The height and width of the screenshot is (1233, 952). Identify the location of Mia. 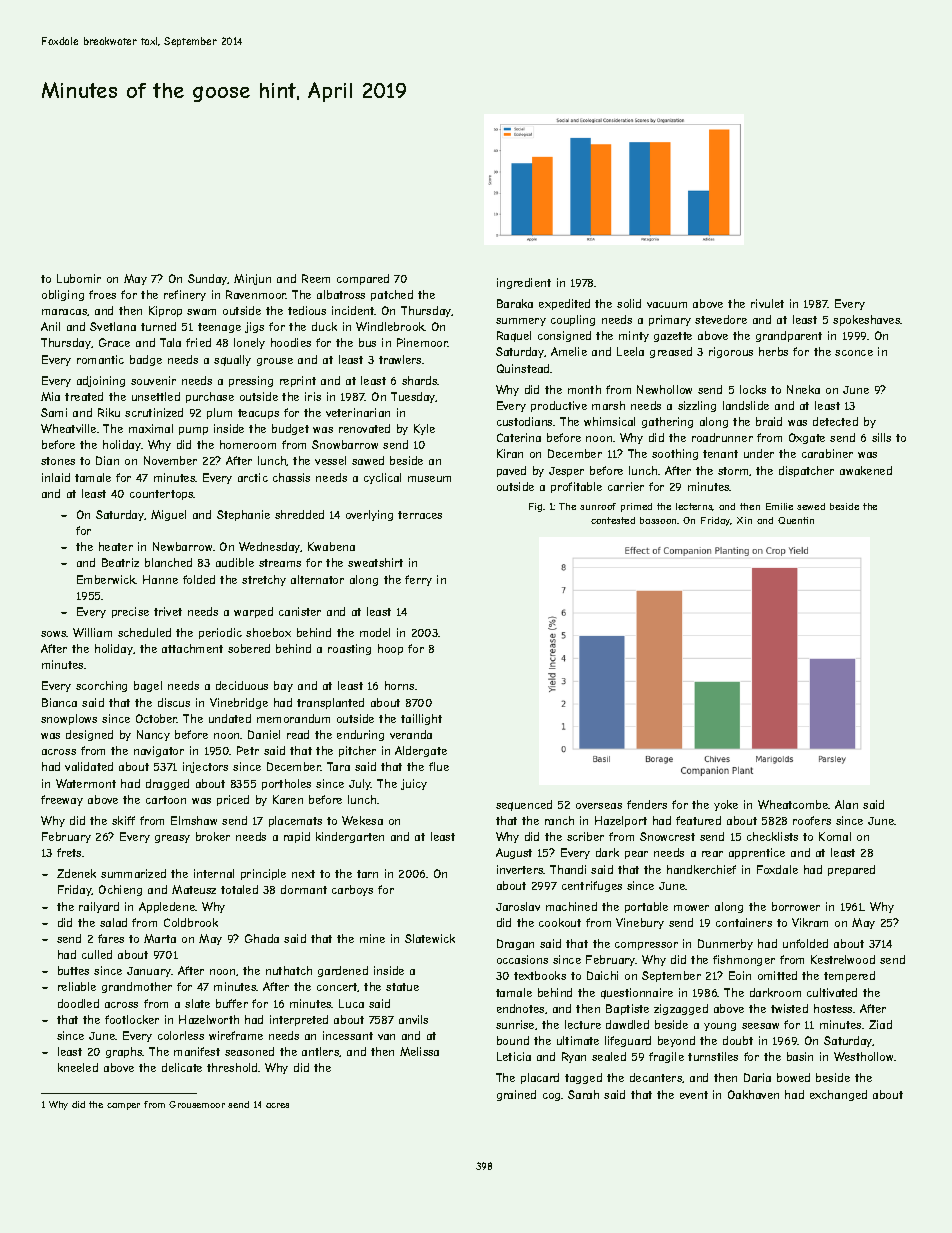
(50, 396).
